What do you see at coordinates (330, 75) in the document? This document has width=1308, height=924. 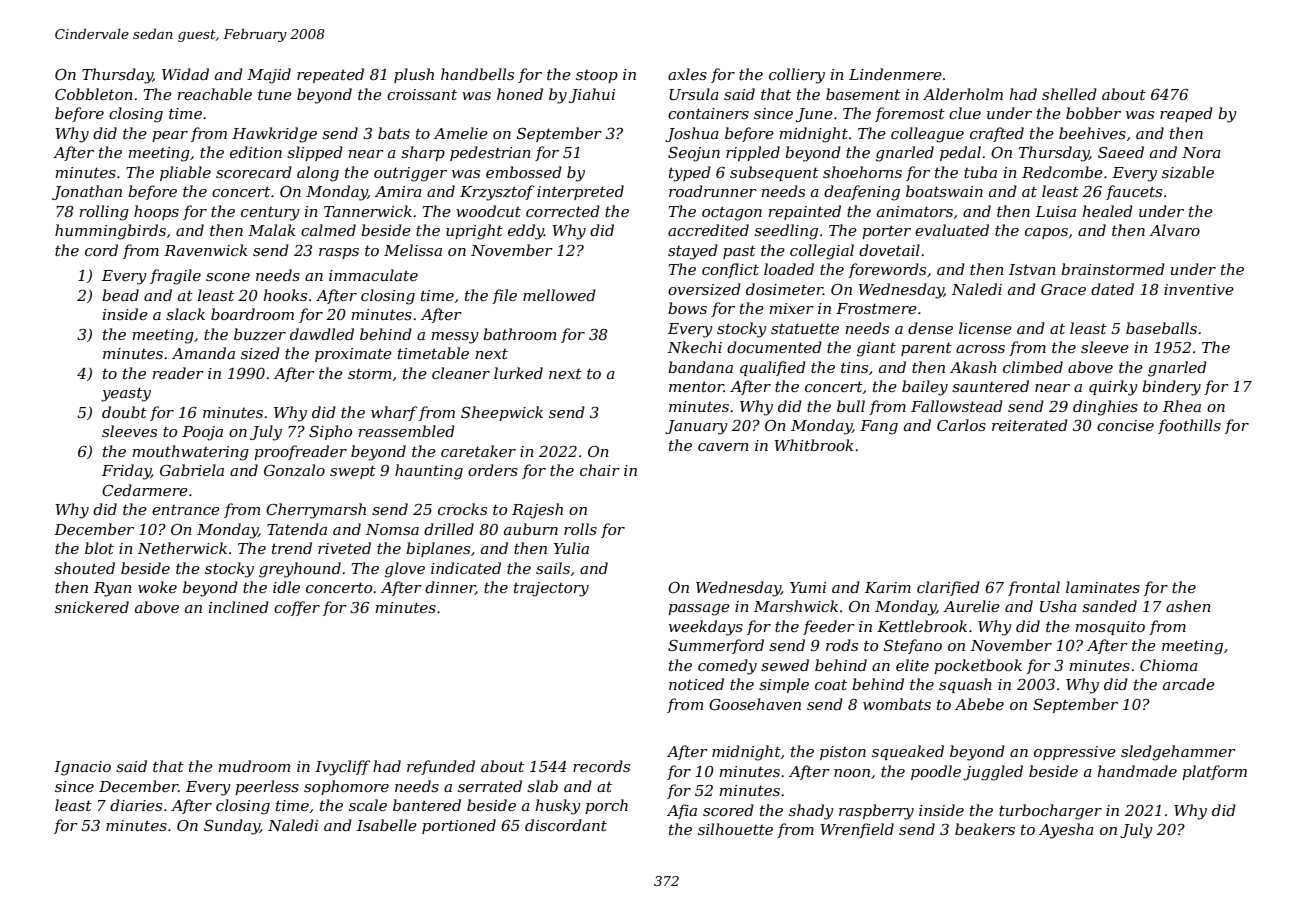 I see `repeated` at bounding box center [330, 75].
